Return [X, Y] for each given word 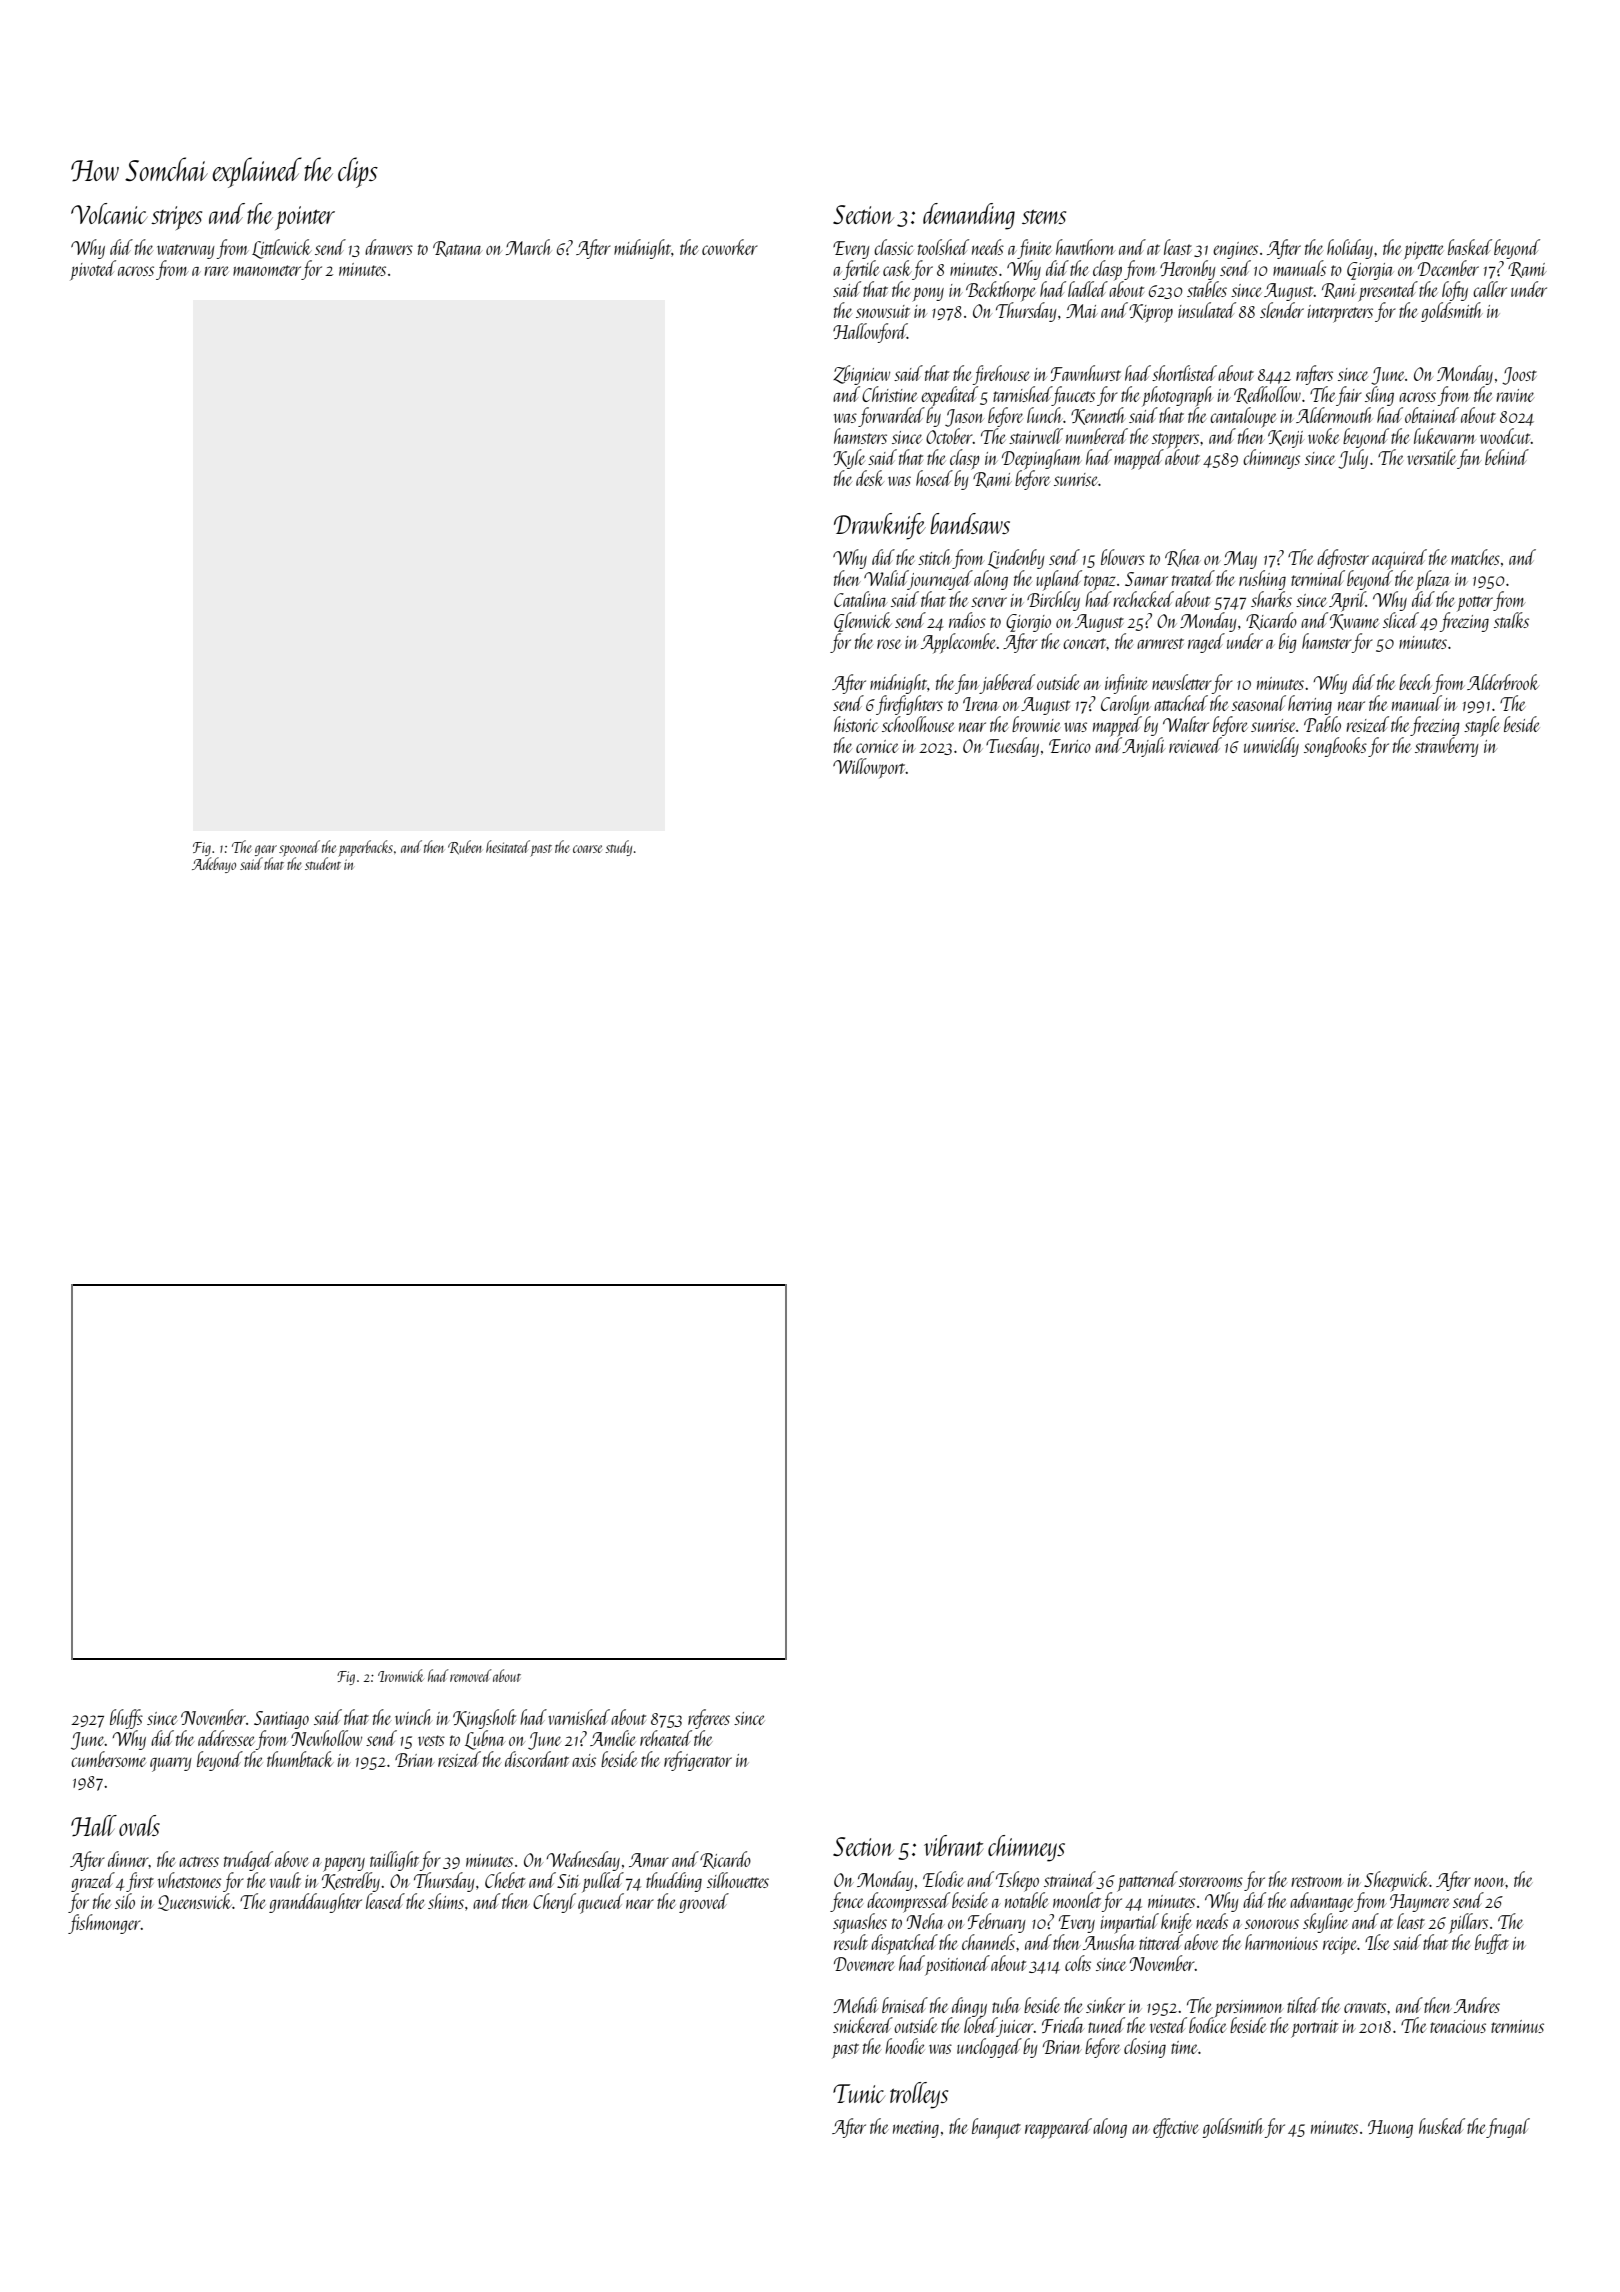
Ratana [457, 249]
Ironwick [401, 1675]
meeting [916, 2129]
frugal [1508, 2128]
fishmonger [104, 1924]
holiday [1350, 249]
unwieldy [1271, 747]
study [618, 848]
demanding [969, 216]
